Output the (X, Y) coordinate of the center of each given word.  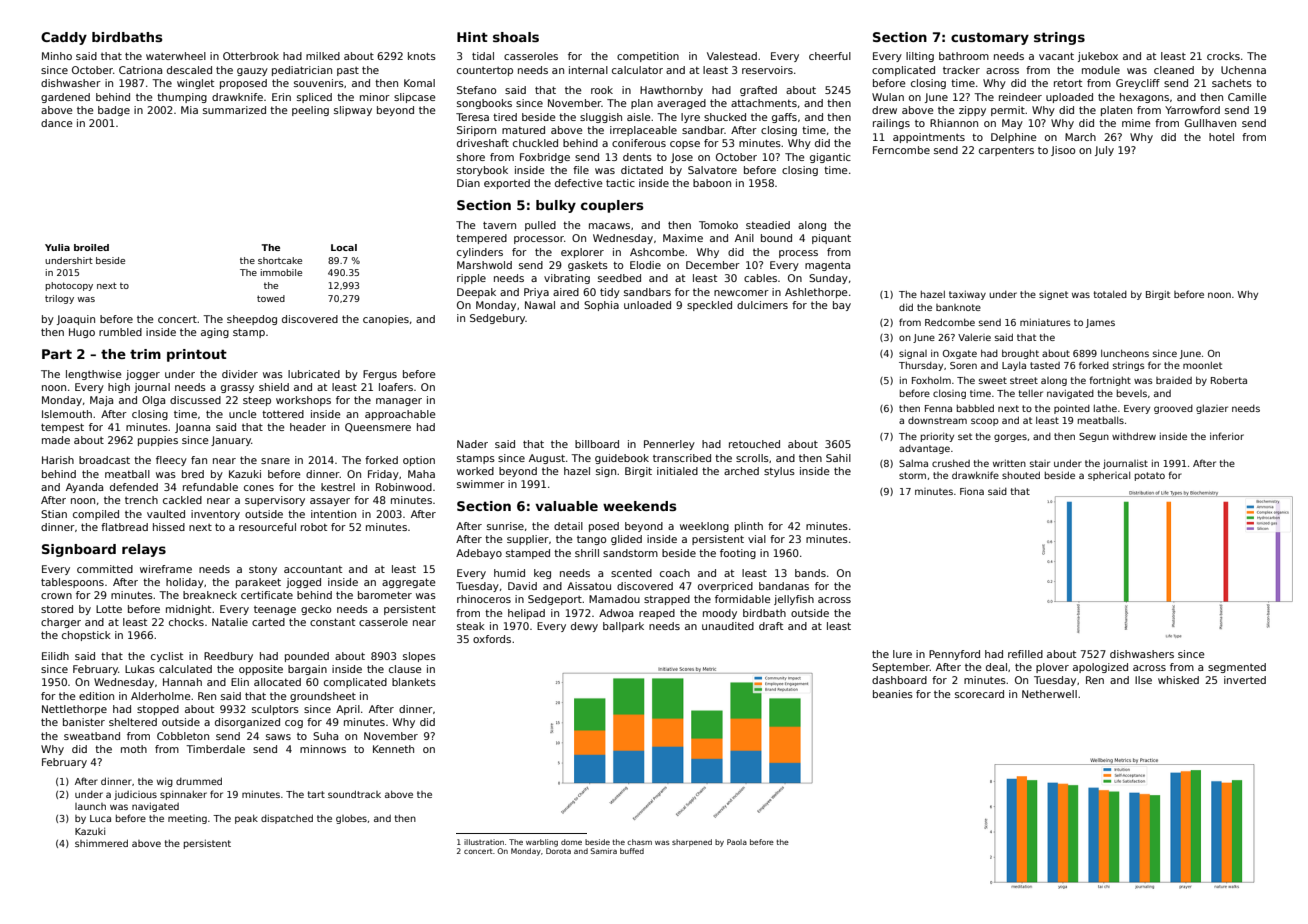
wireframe (166, 569)
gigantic (830, 158)
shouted (1021, 475)
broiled (91, 247)
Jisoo (1063, 151)
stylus (779, 472)
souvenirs (319, 83)
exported (507, 184)
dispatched (287, 819)
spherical (1109, 476)
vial (757, 539)
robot (314, 527)
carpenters (1006, 151)
